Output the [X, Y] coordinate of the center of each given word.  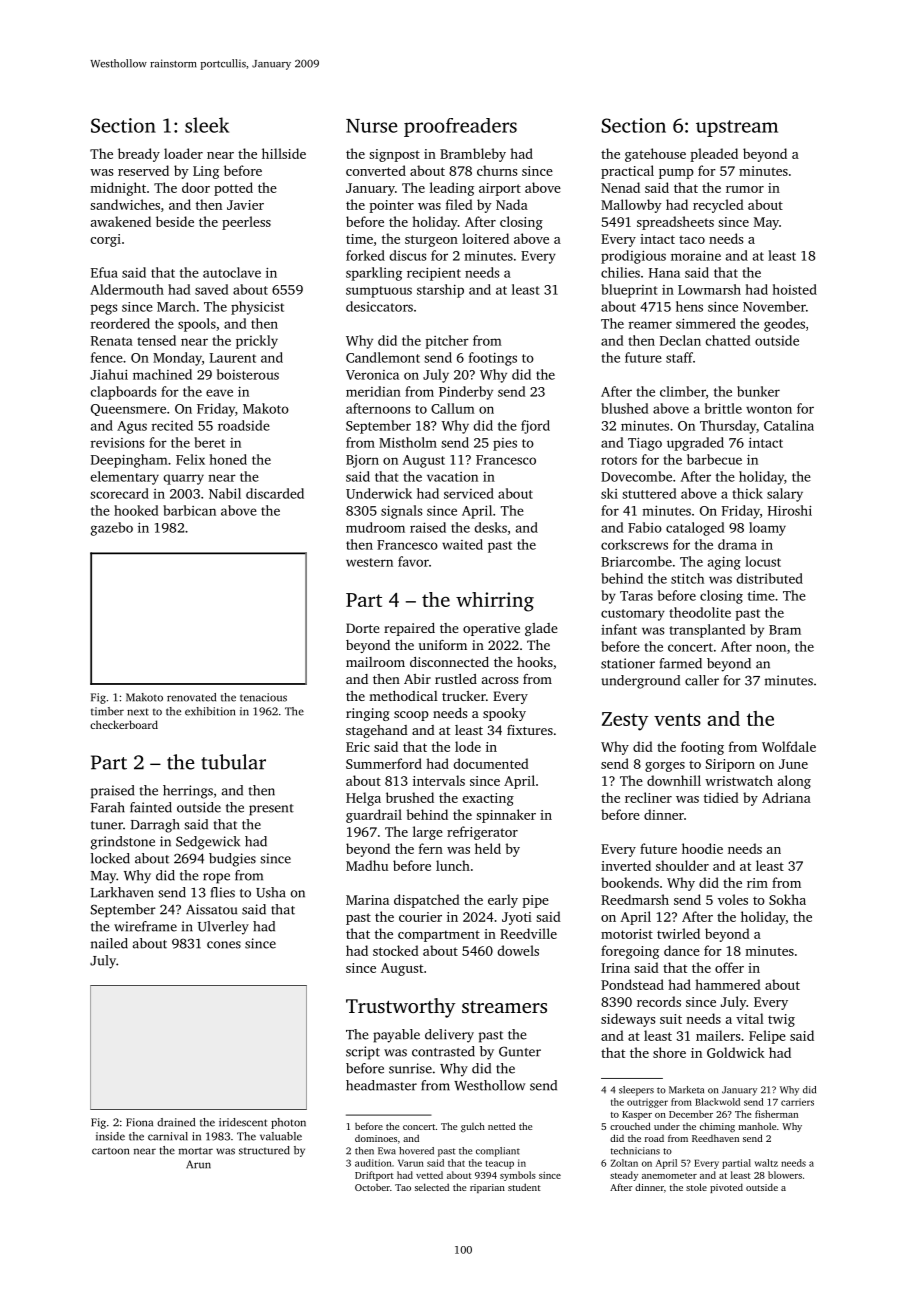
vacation [452, 477]
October [372, 1187]
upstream [737, 128]
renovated [191, 697]
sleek [207, 125]
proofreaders [460, 127]
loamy [767, 529]
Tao [403, 1187]
